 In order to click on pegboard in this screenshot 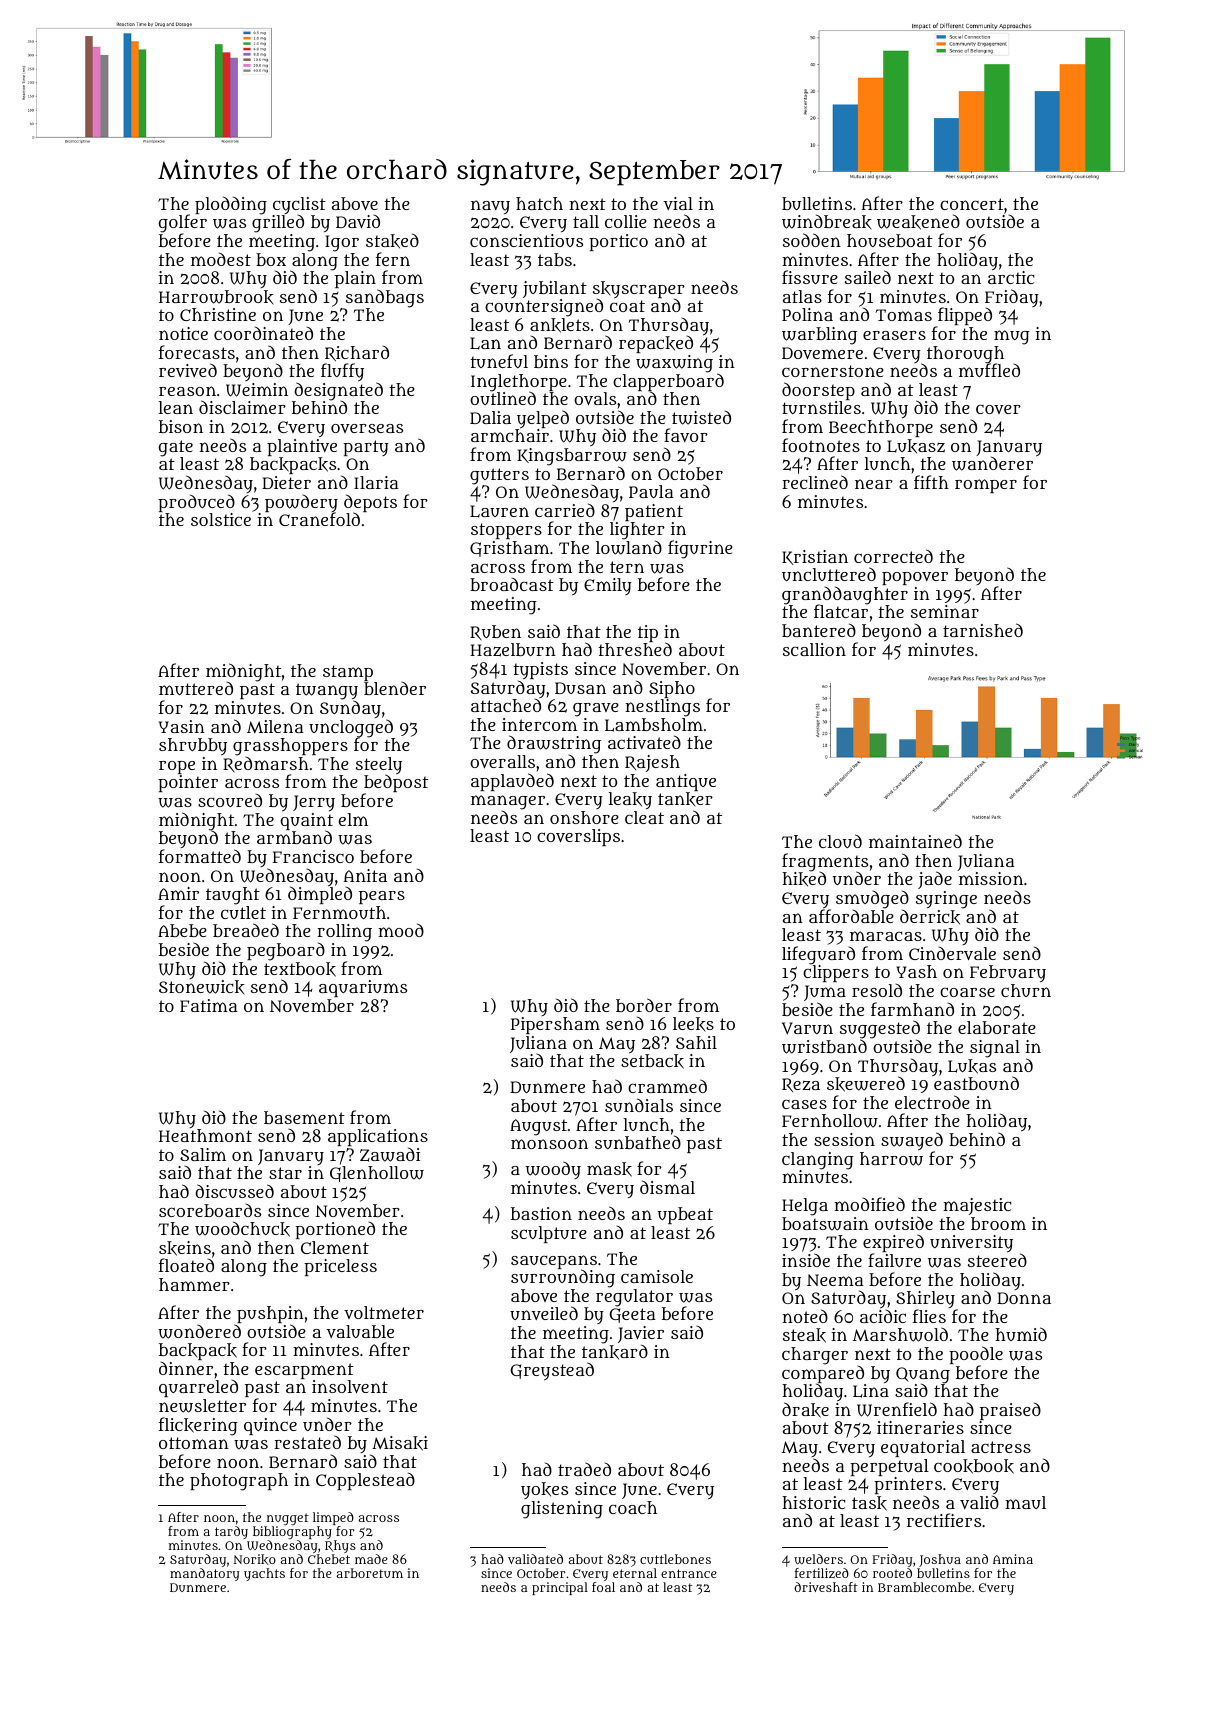, I will do `click(286, 951)`.
